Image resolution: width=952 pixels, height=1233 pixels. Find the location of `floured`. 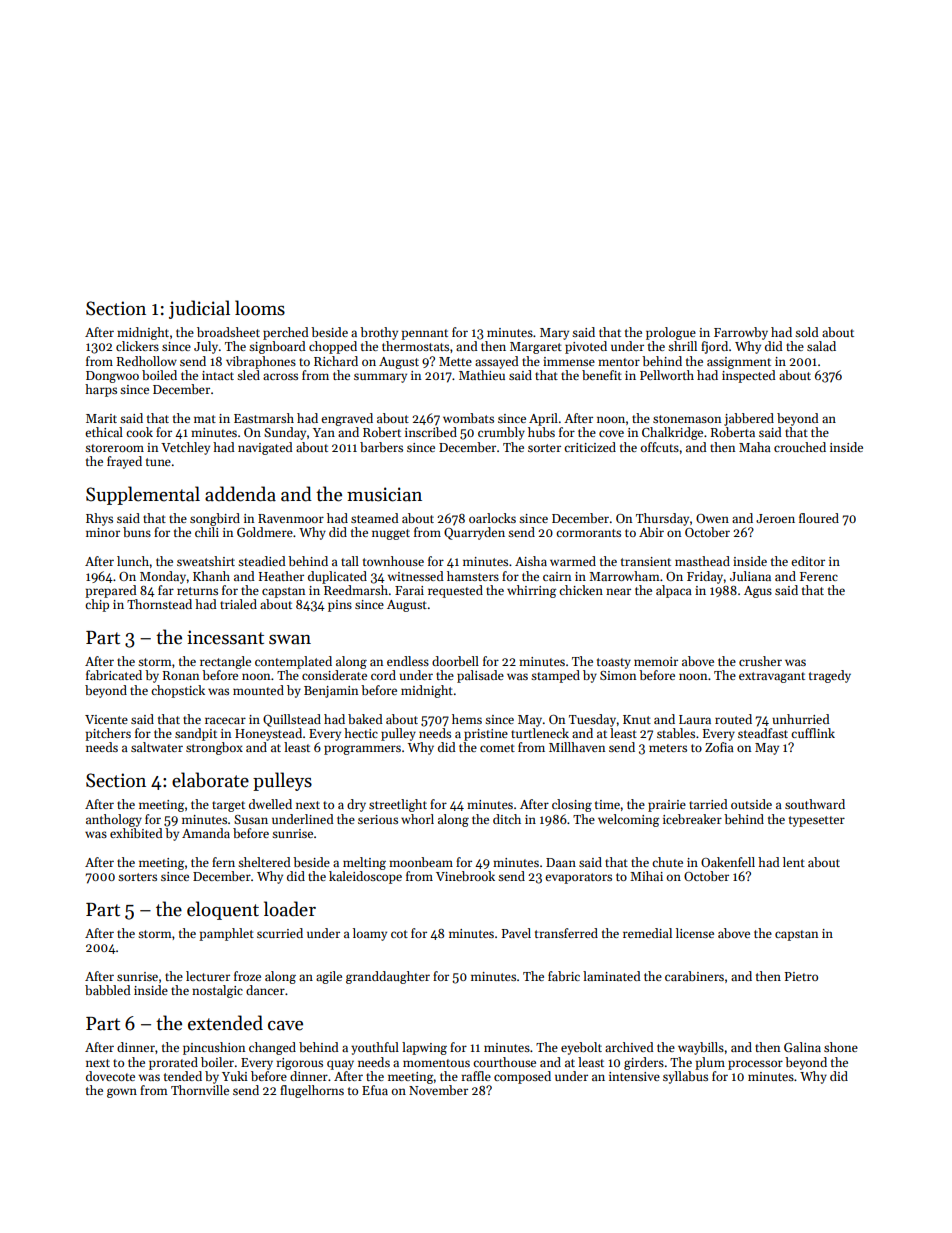

floured is located at coordinates (819, 518).
